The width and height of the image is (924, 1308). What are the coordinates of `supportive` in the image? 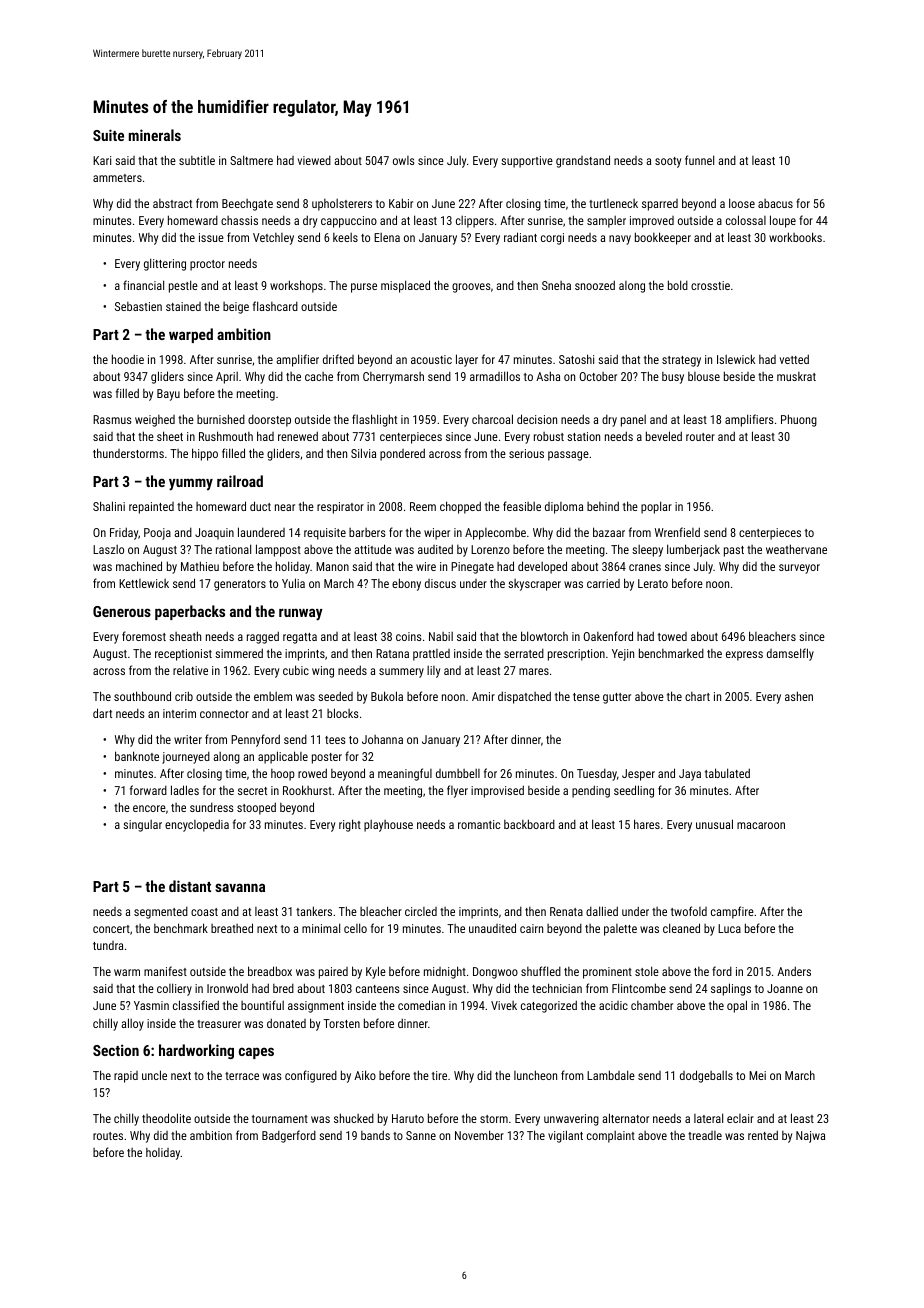 It's located at (527, 162).
